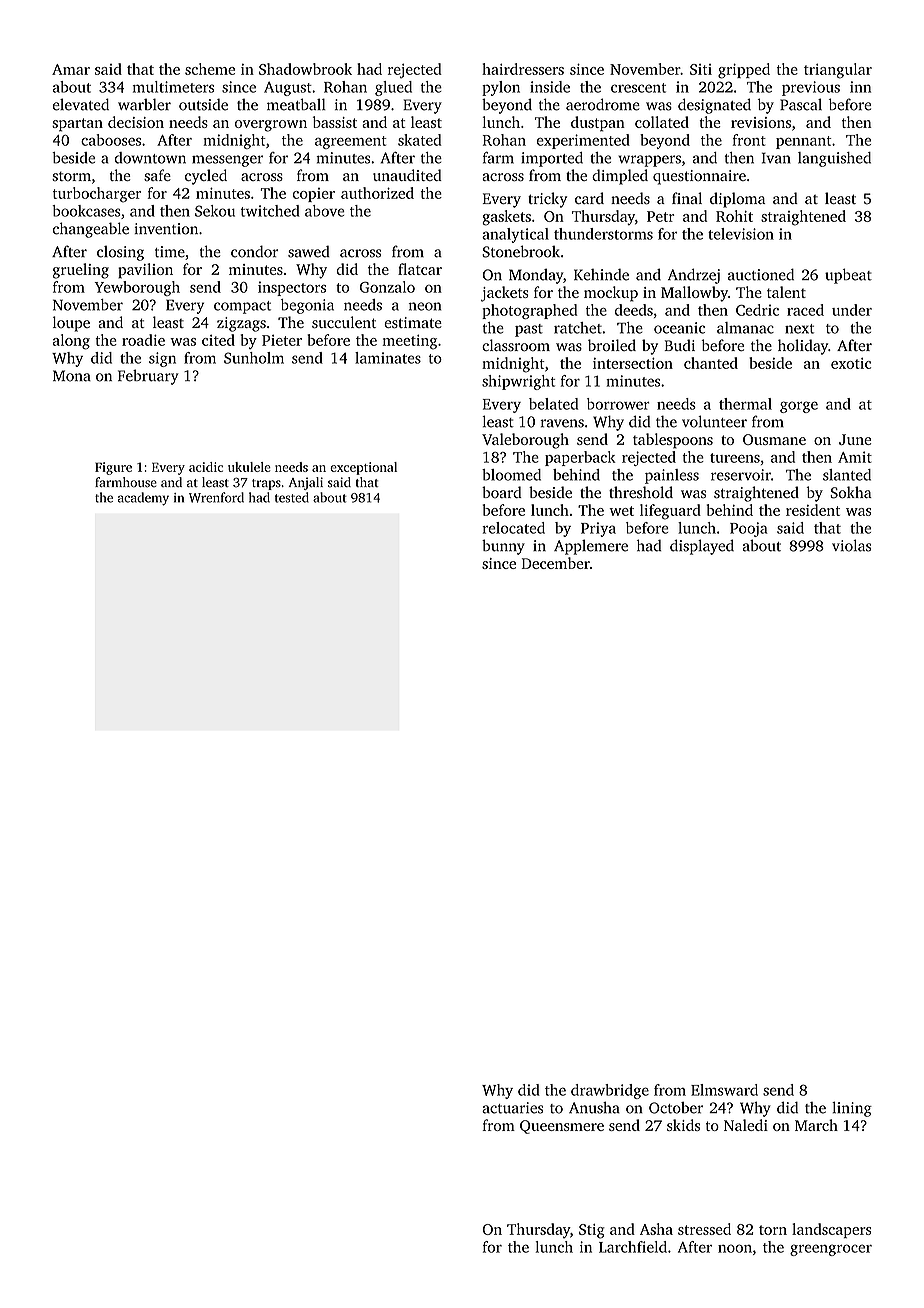  Describe the element at coordinates (512, 1108) in the document. I see `actuaries` at that location.
